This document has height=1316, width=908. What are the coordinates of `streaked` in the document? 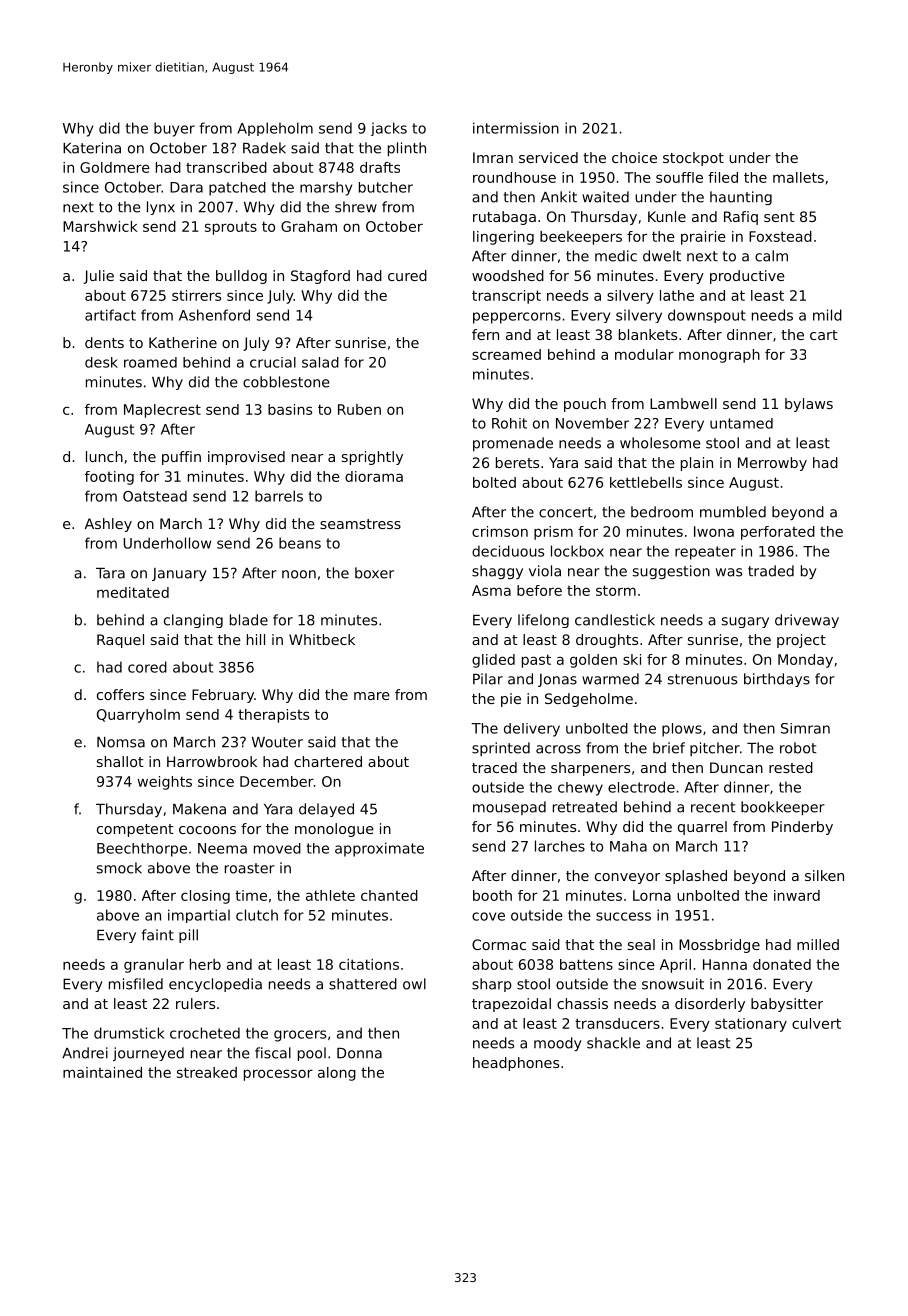 It's located at (207, 1072).
